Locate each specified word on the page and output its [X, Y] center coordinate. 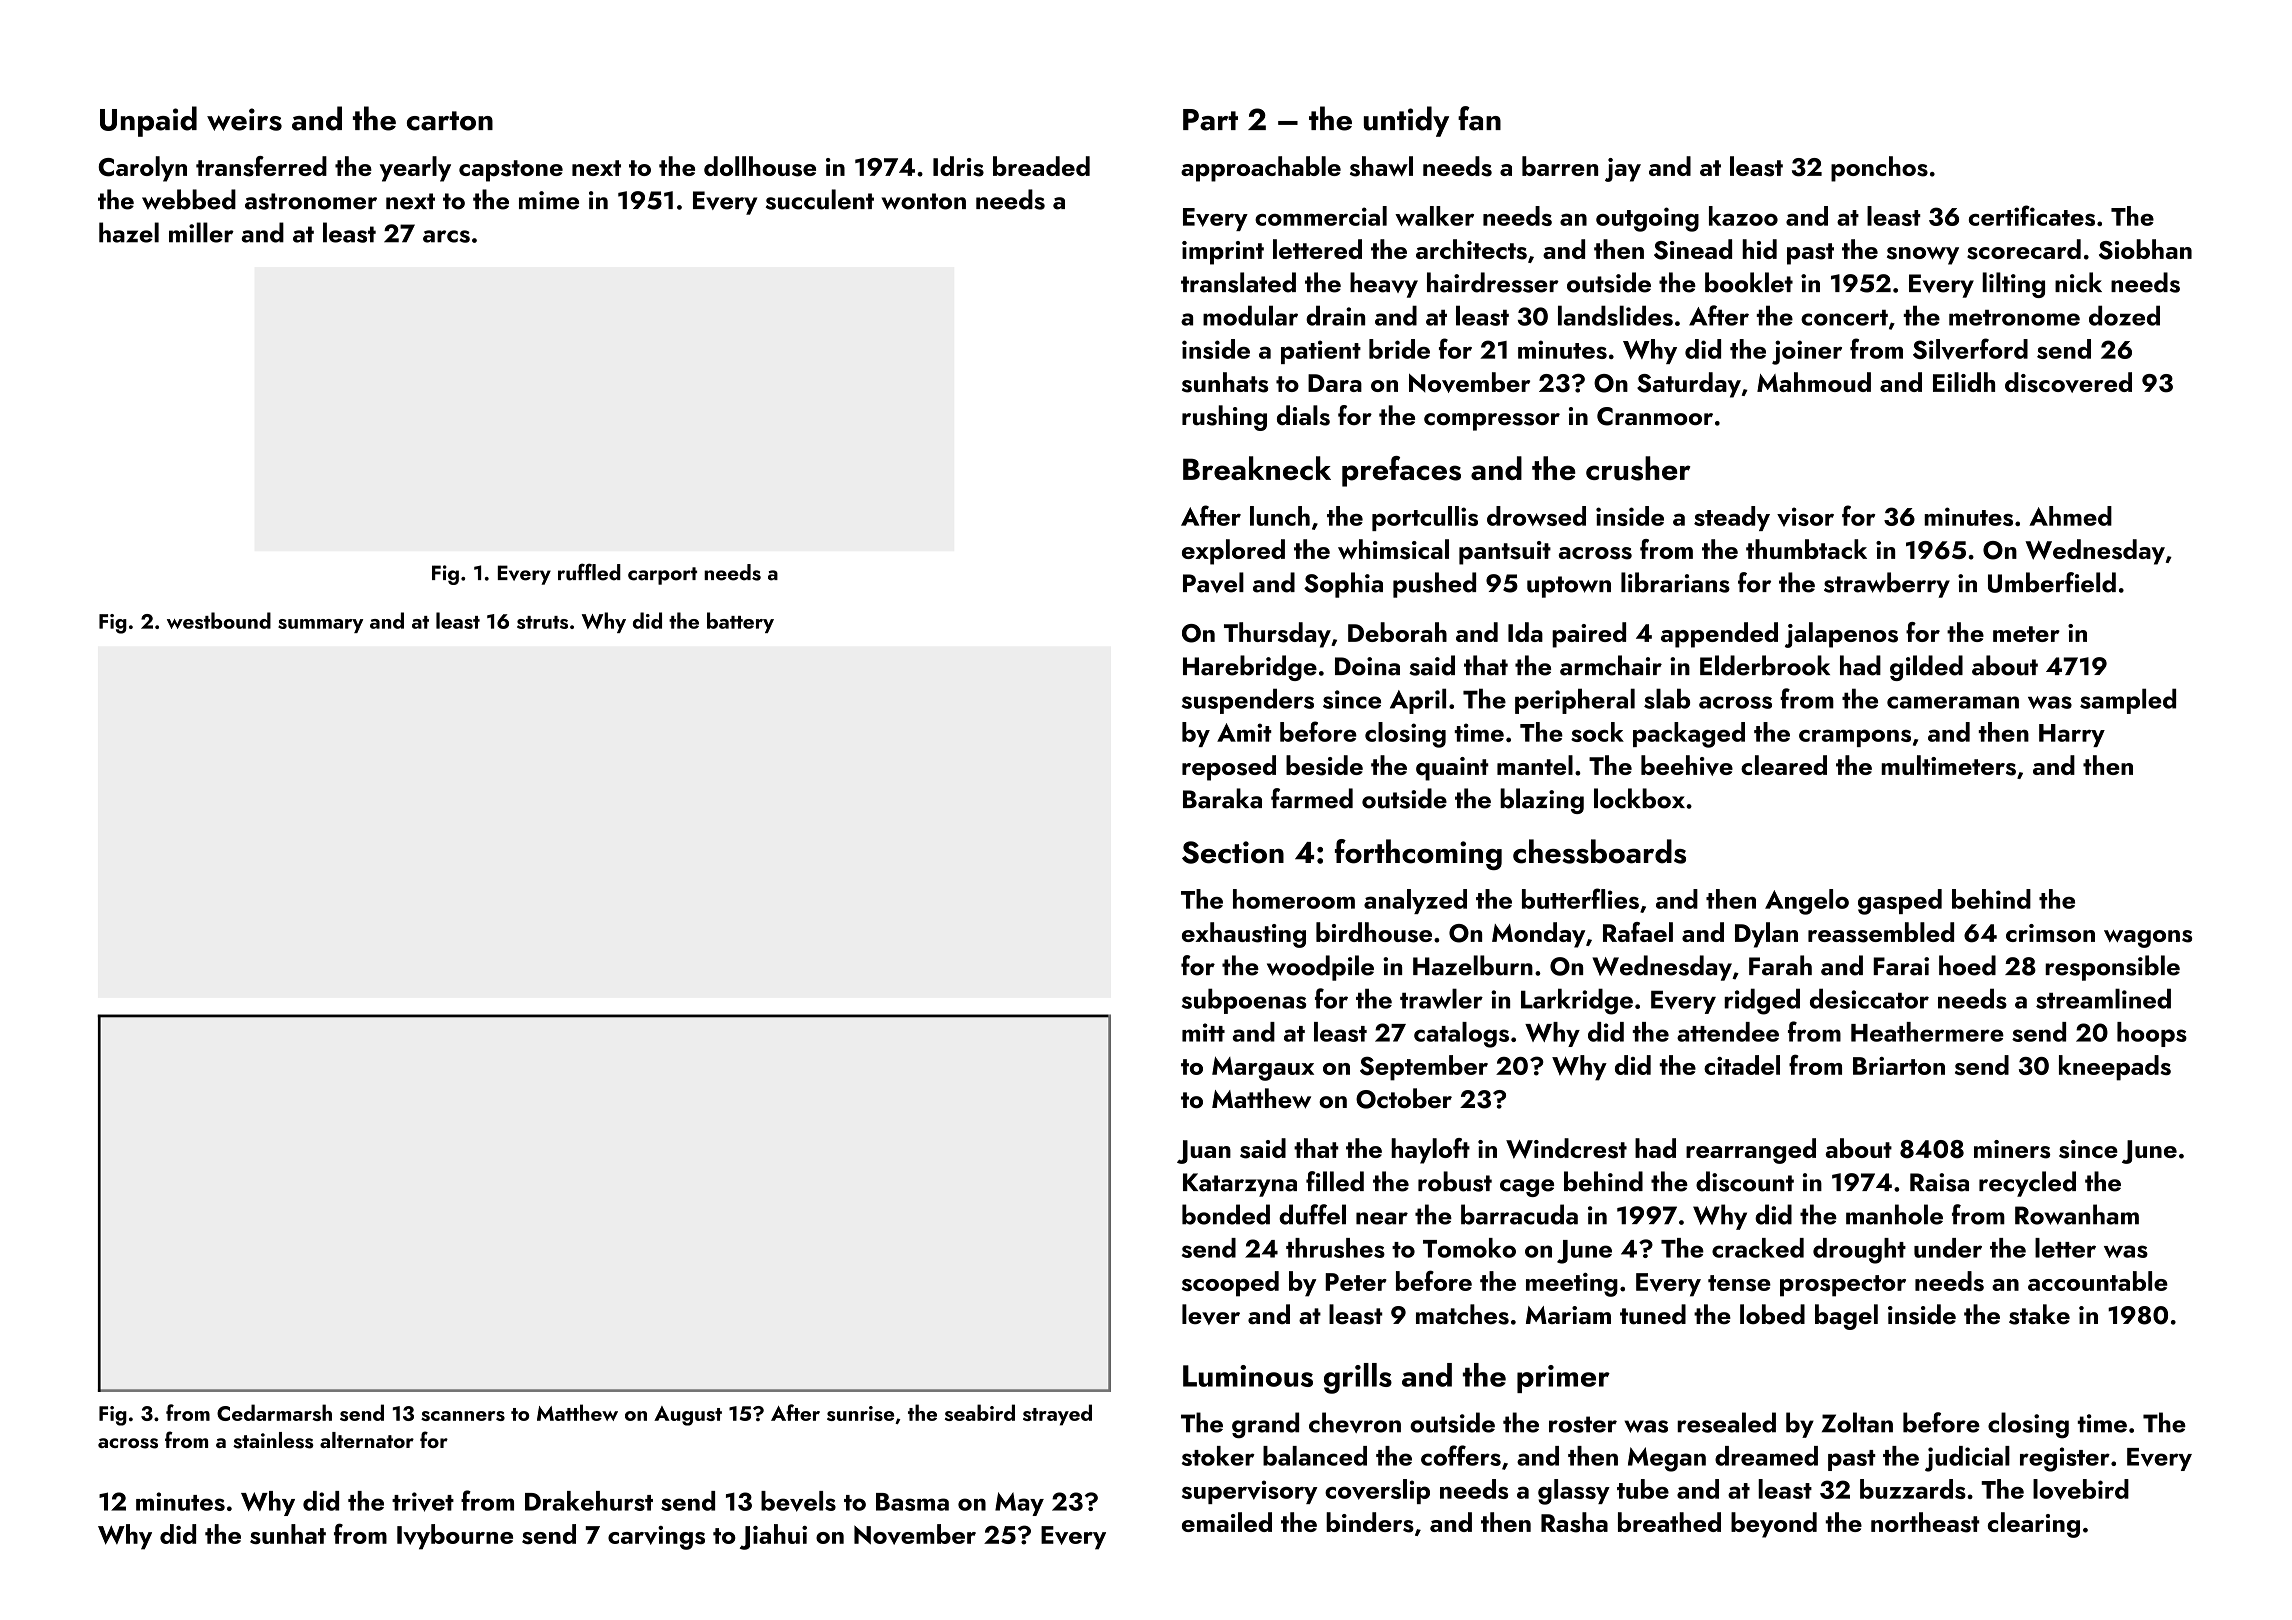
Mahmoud [1814, 382]
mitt [1203, 1032]
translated [1238, 282]
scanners [463, 1416]
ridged [1762, 1001]
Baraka [1222, 798]
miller [201, 232]
